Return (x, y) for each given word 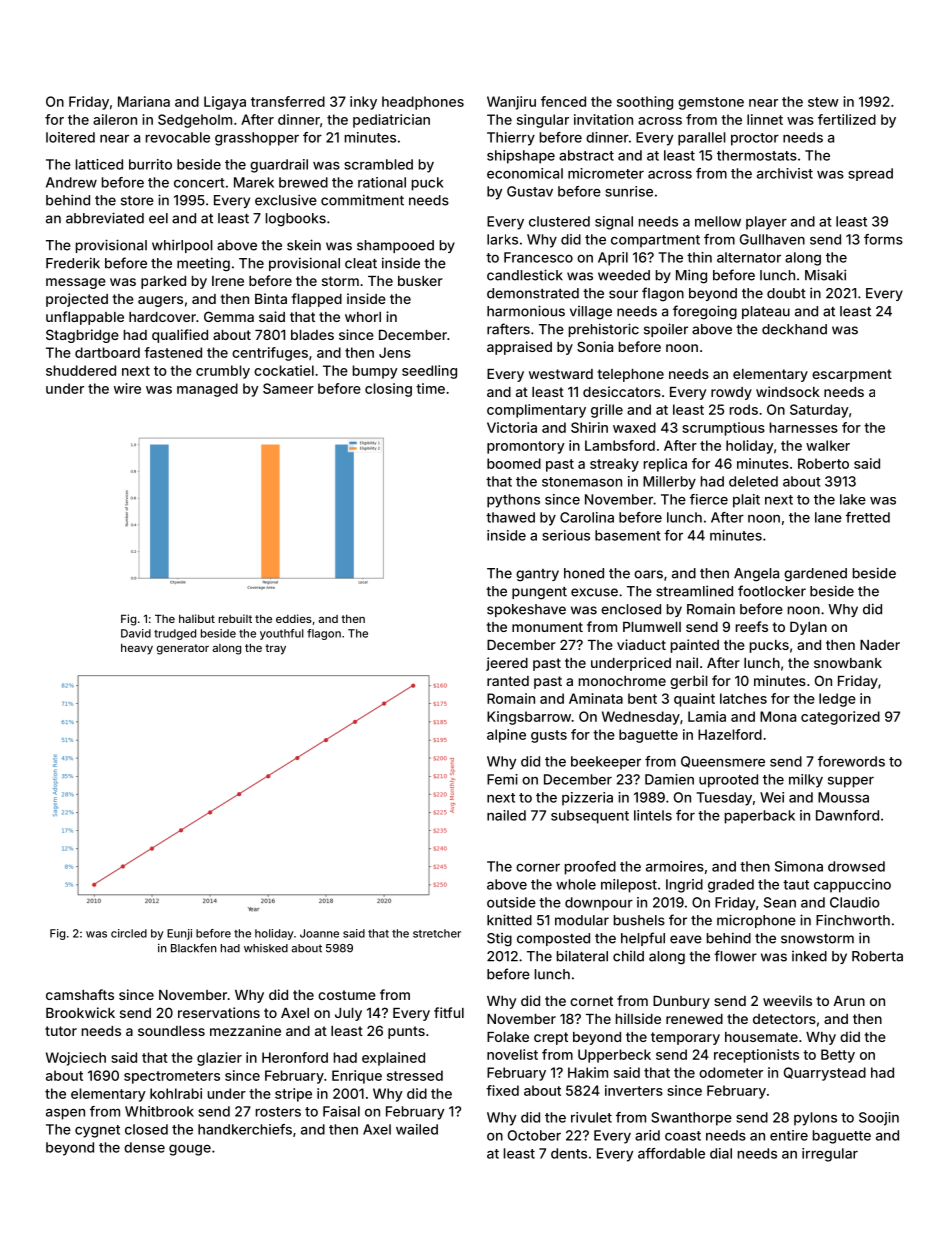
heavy (137, 649)
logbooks (296, 220)
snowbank (848, 663)
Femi (502, 779)
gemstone (711, 103)
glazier (219, 1059)
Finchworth (853, 920)
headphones (423, 103)
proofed (590, 868)
